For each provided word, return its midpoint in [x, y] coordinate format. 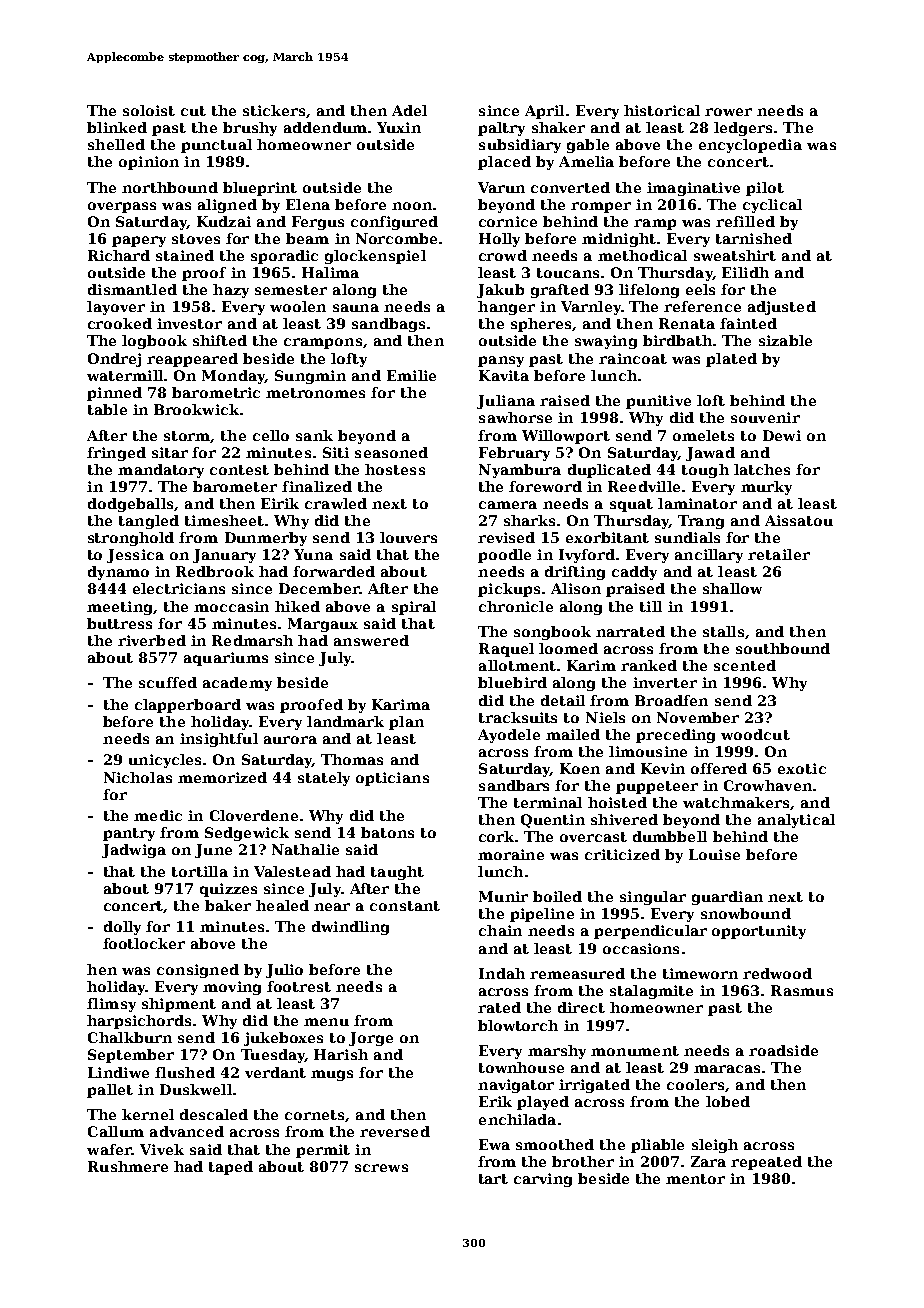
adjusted [782, 308]
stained [185, 255]
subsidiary [520, 146]
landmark [345, 721]
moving [232, 988]
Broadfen [671, 700]
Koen [580, 768]
